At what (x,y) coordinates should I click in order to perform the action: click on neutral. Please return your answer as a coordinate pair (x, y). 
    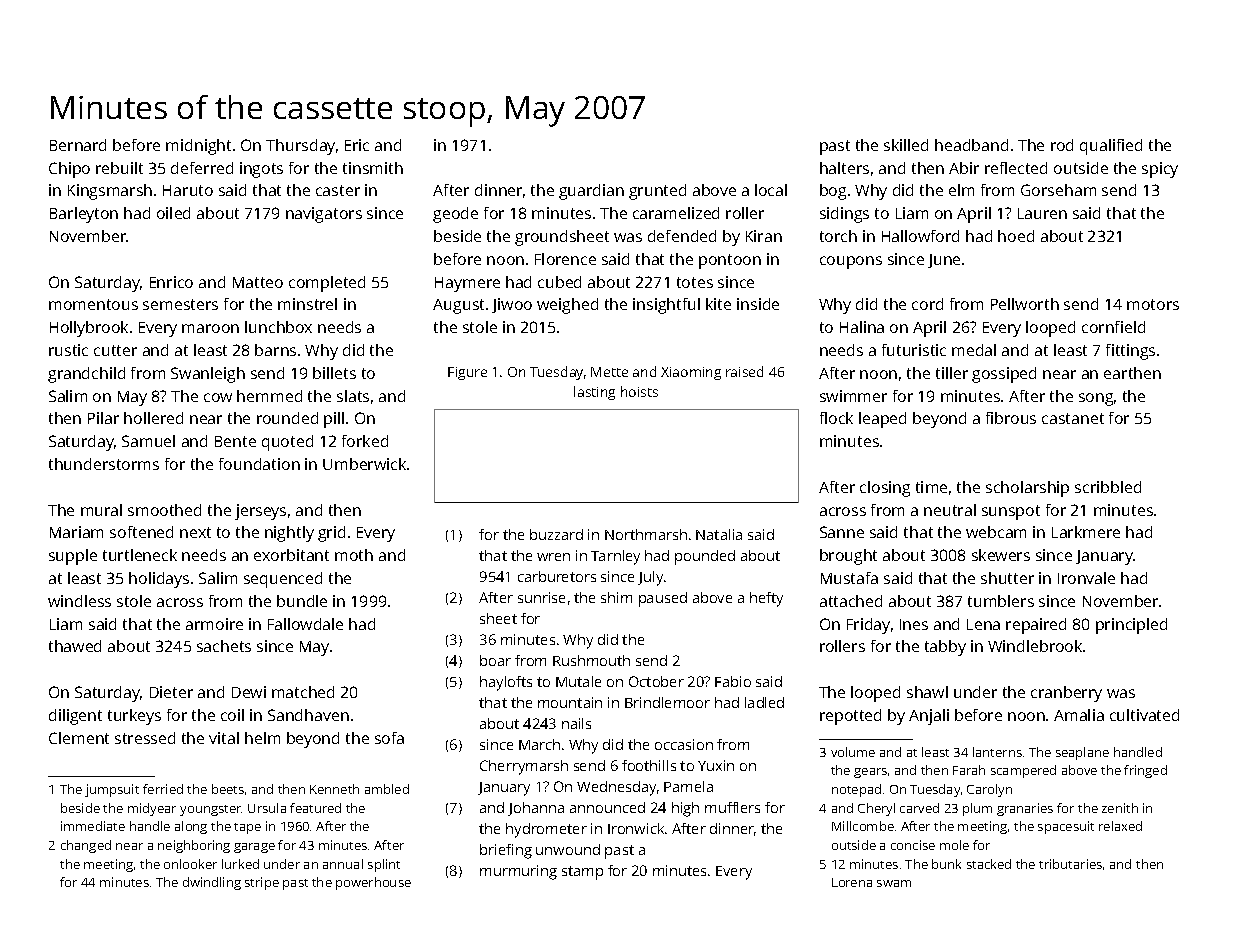
    Looking at the image, I should click on (950, 510).
